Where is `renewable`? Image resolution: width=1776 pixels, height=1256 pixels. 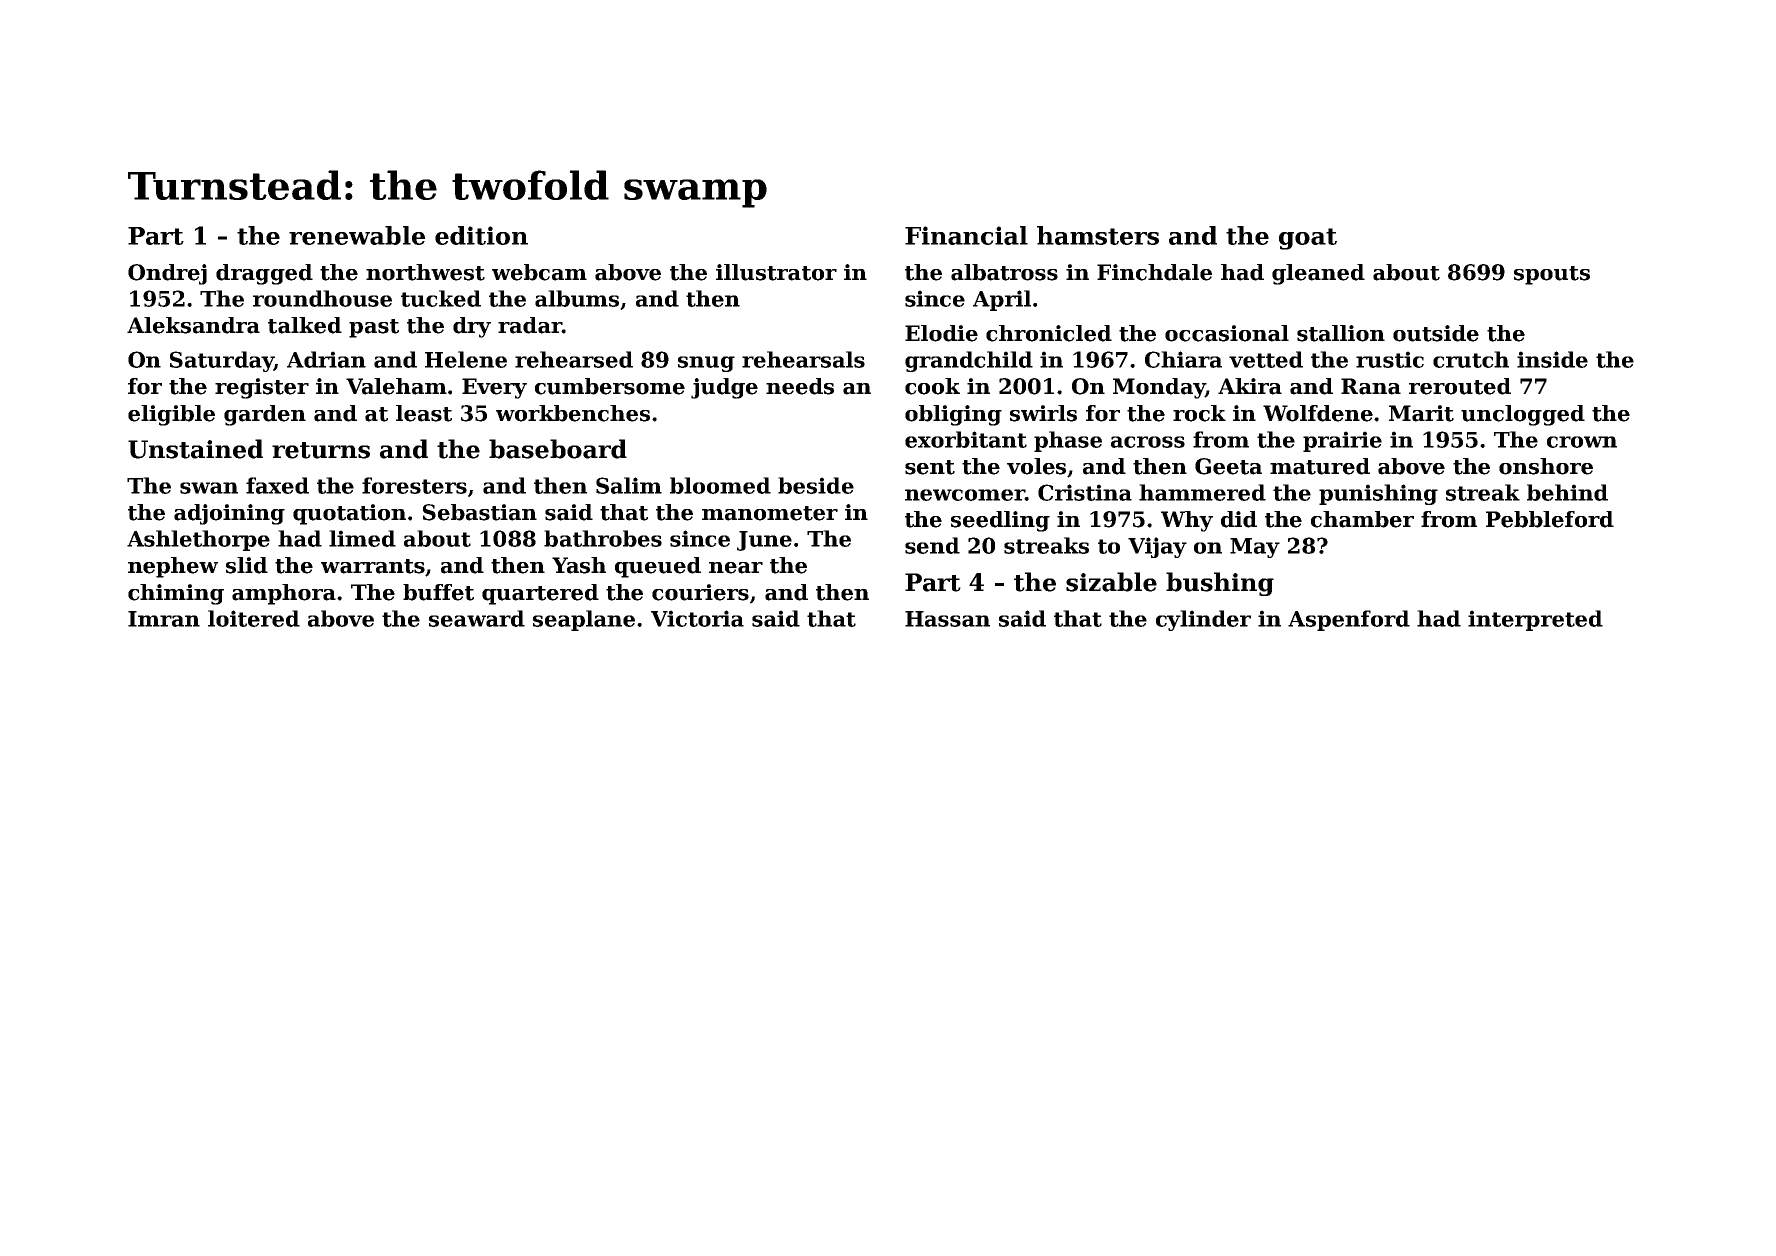
renewable is located at coordinates (357, 235).
